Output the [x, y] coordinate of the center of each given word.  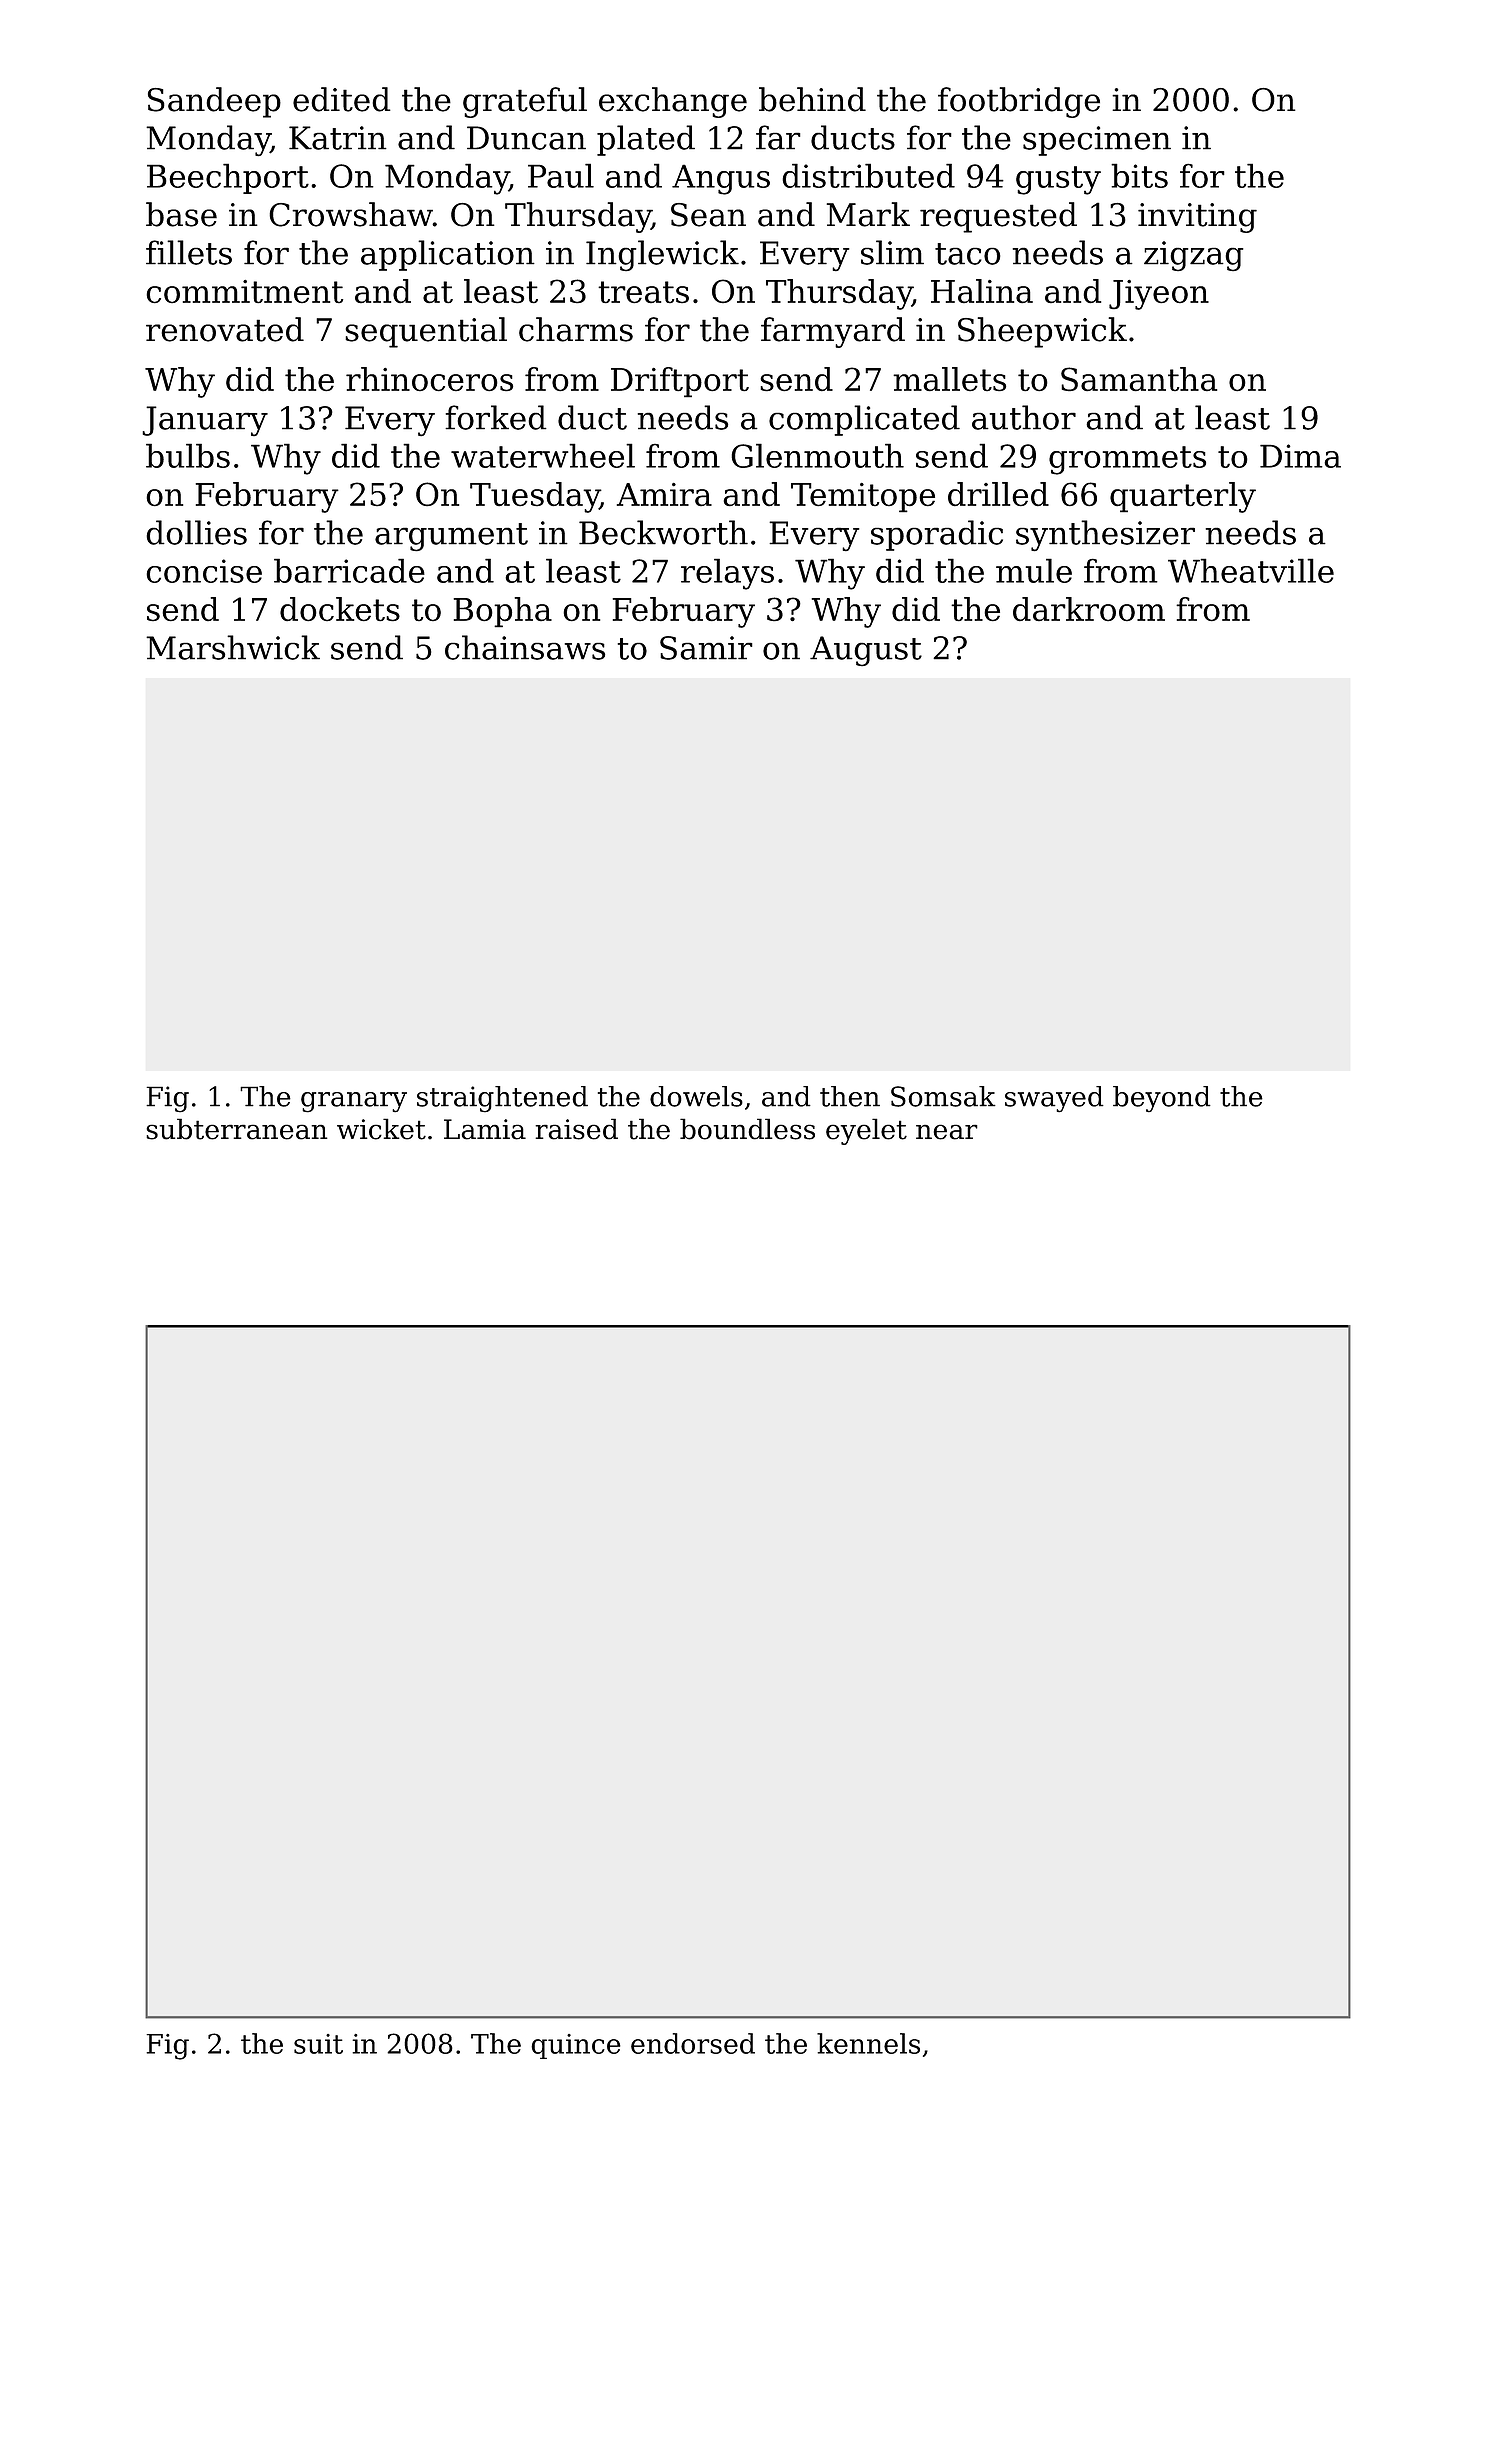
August [866, 651]
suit [318, 2044]
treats [643, 292]
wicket [381, 1129]
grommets [1127, 460]
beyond [1162, 1099]
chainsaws [525, 647]
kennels [868, 2043]
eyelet [866, 1131]
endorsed [693, 2043]
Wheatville [1251, 570]
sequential [426, 332]
